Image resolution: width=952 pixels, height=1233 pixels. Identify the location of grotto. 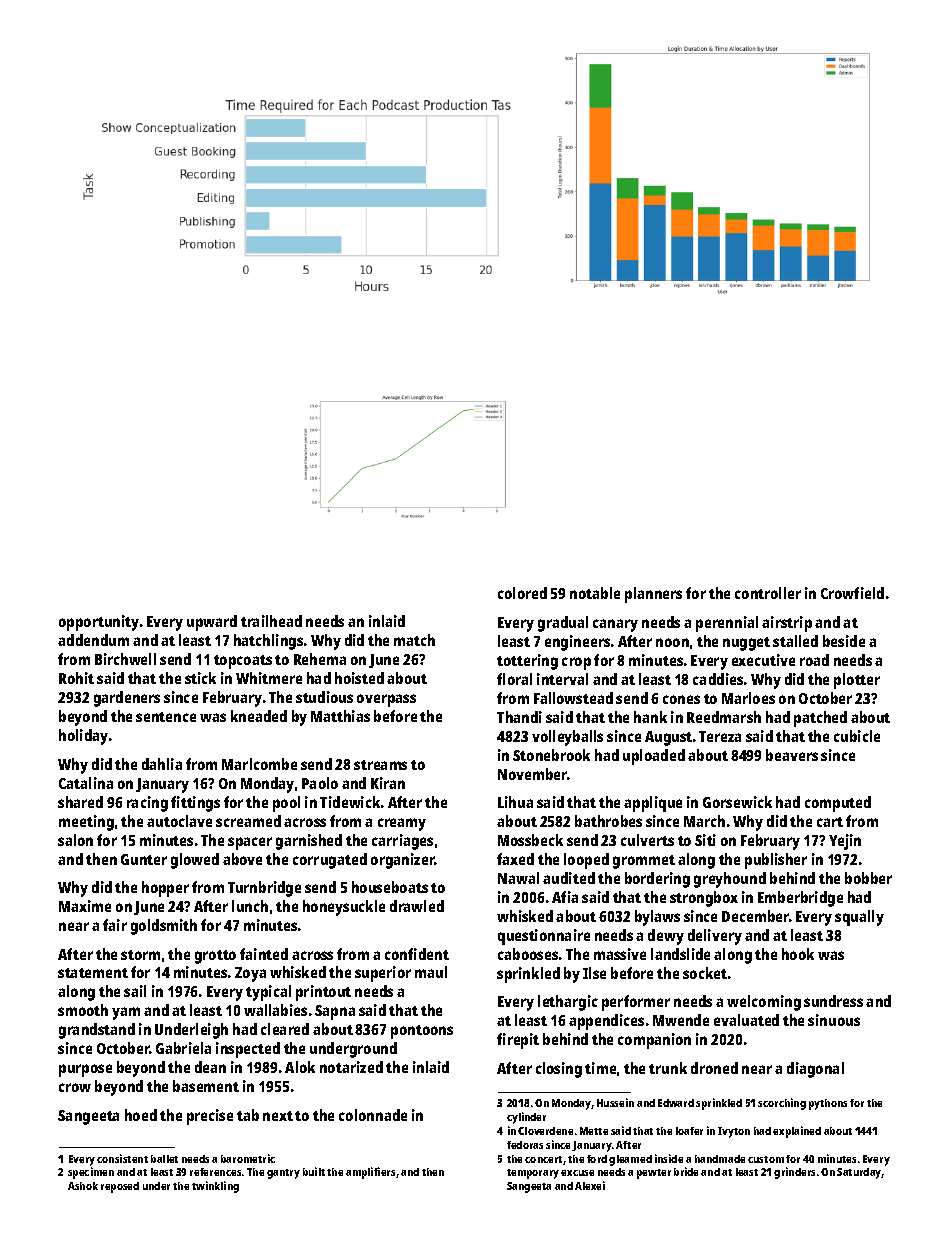
(215, 957).
